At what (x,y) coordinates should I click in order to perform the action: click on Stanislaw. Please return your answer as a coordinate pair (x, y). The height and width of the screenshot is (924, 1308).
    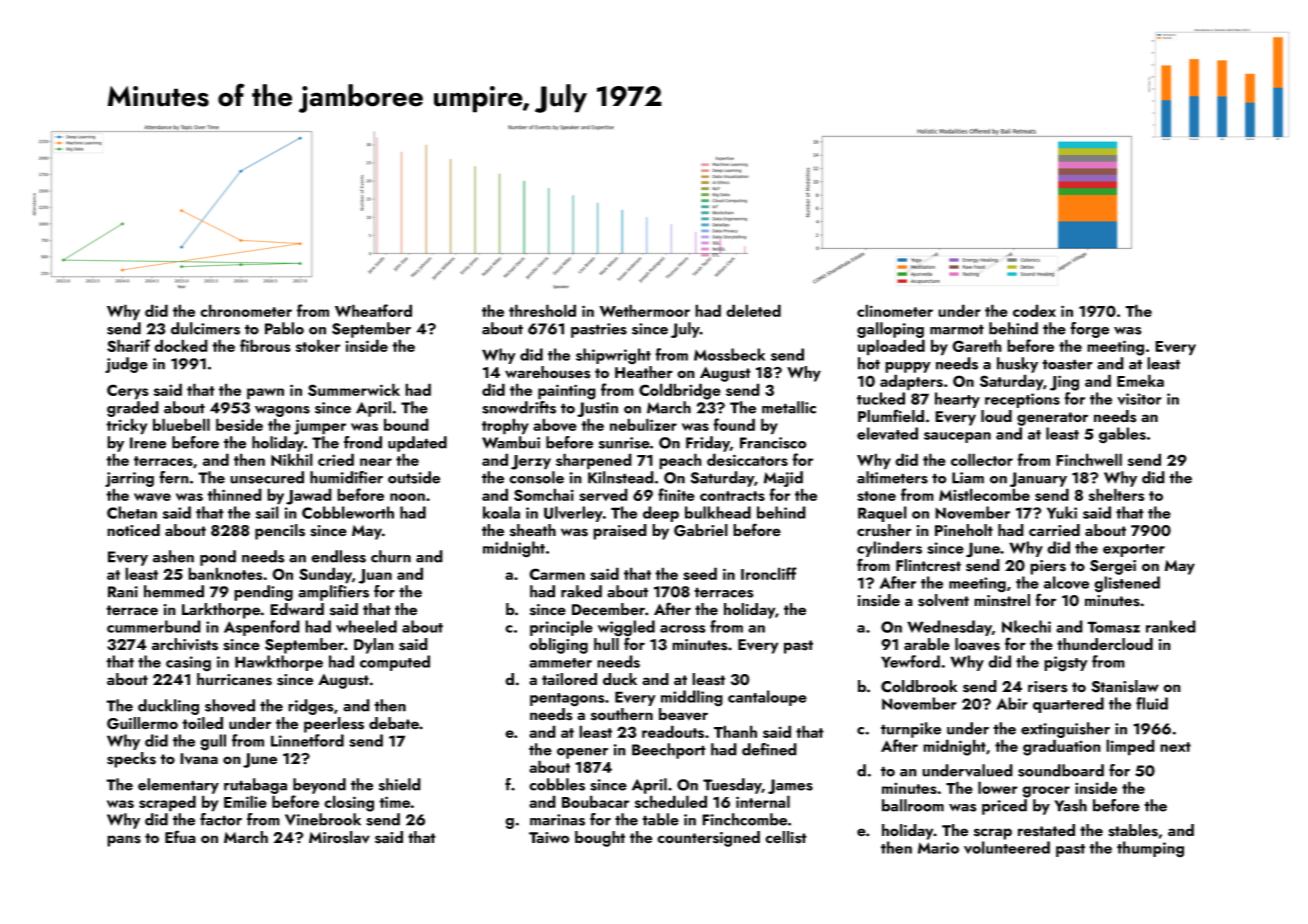
    Looking at the image, I should click on (1125, 686).
